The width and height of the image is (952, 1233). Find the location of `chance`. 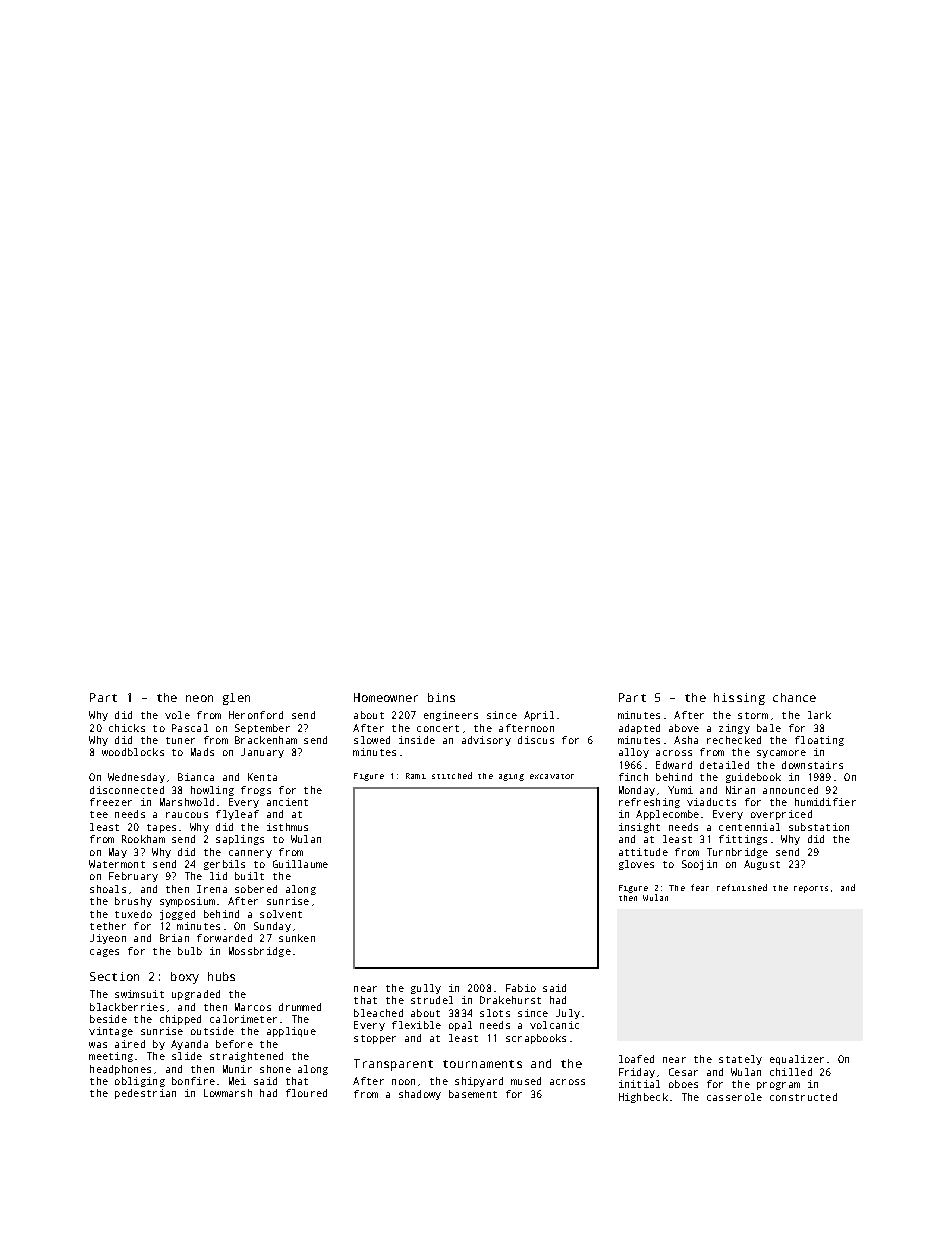

chance is located at coordinates (794, 697).
